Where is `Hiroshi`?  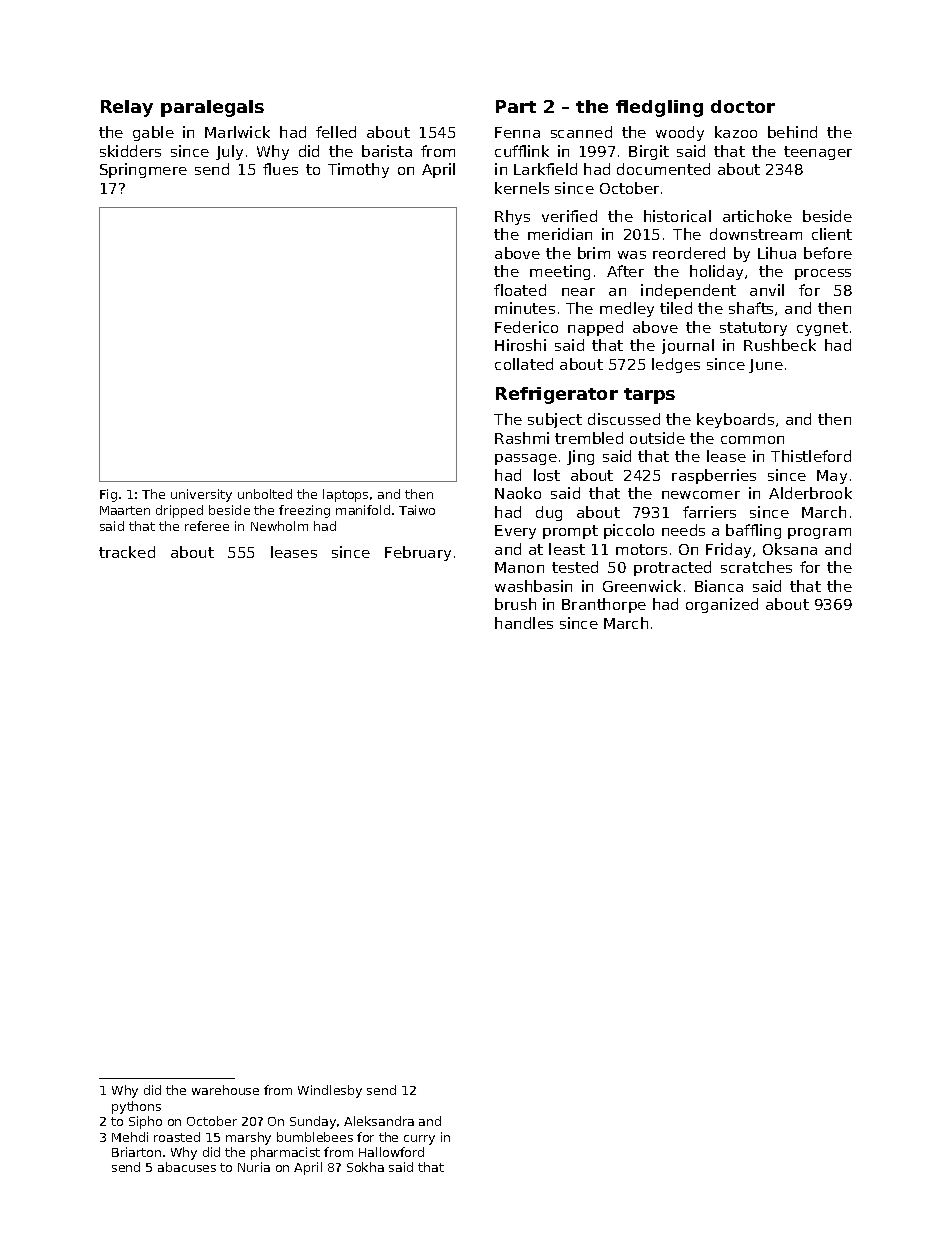 Hiroshi is located at coordinates (520, 345).
